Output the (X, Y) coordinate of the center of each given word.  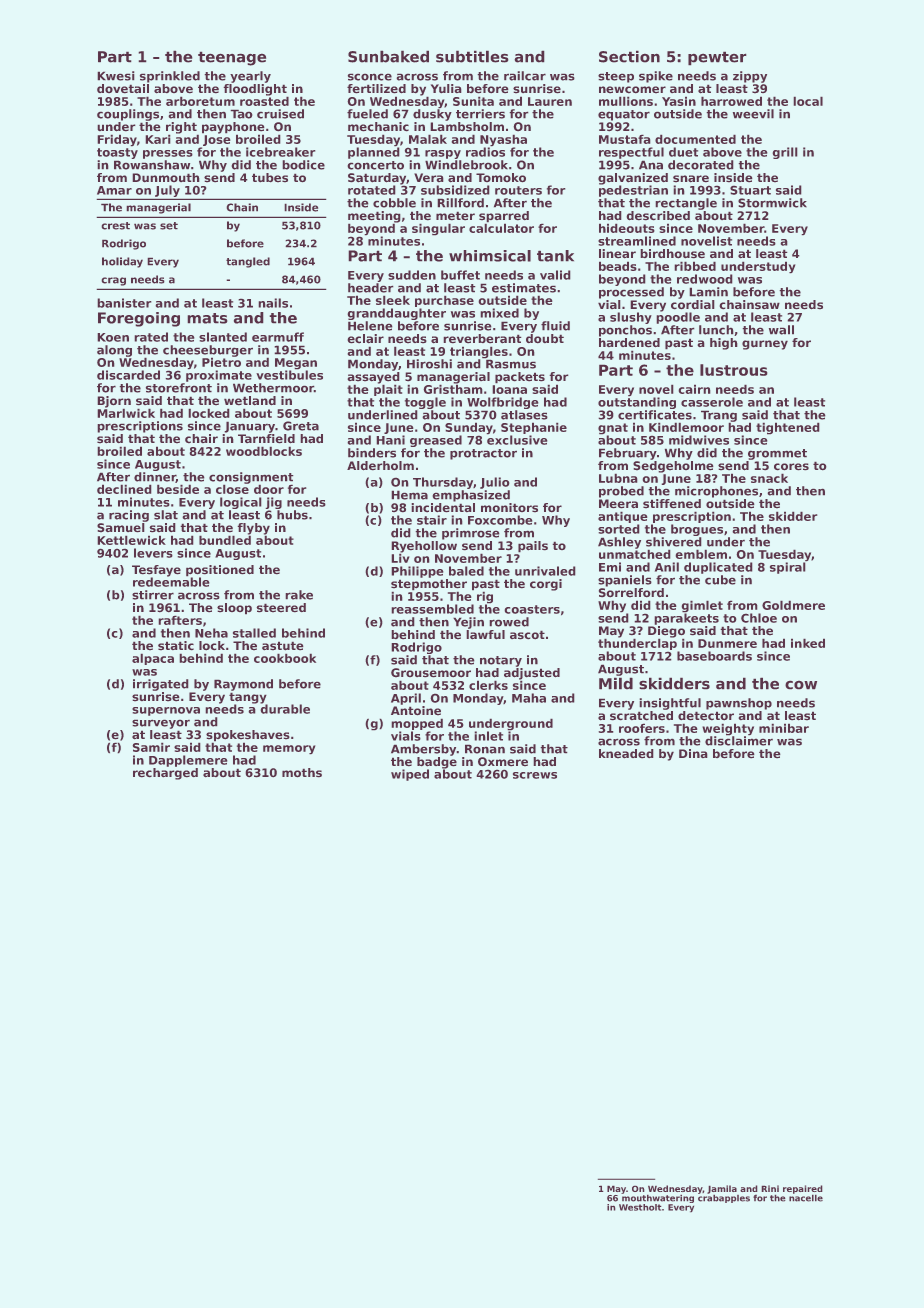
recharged (165, 774)
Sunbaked (388, 57)
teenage (232, 59)
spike (656, 77)
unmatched (634, 554)
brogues (697, 530)
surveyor (161, 724)
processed (631, 293)
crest (116, 226)
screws (535, 775)
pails (533, 546)
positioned (220, 570)
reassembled (433, 609)
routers (518, 190)
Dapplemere (188, 761)
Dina (693, 753)
